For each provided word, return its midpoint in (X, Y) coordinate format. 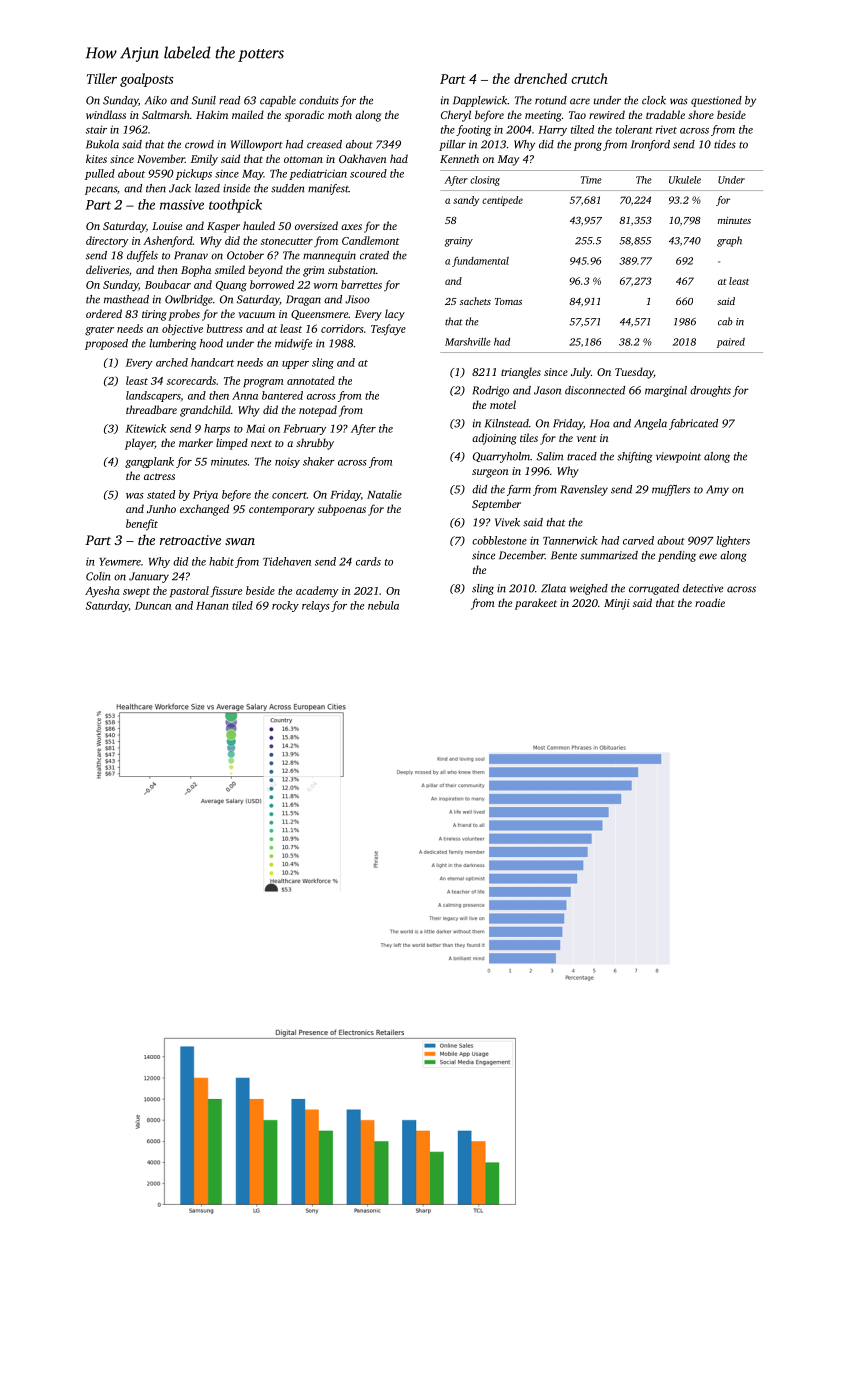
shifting (634, 457)
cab (725, 321)
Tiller (102, 78)
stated (161, 494)
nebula (383, 605)
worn (326, 286)
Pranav (191, 255)
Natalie (384, 494)
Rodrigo (490, 391)
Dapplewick (480, 101)
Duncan (153, 606)
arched (172, 362)
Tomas (508, 301)
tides (725, 144)
